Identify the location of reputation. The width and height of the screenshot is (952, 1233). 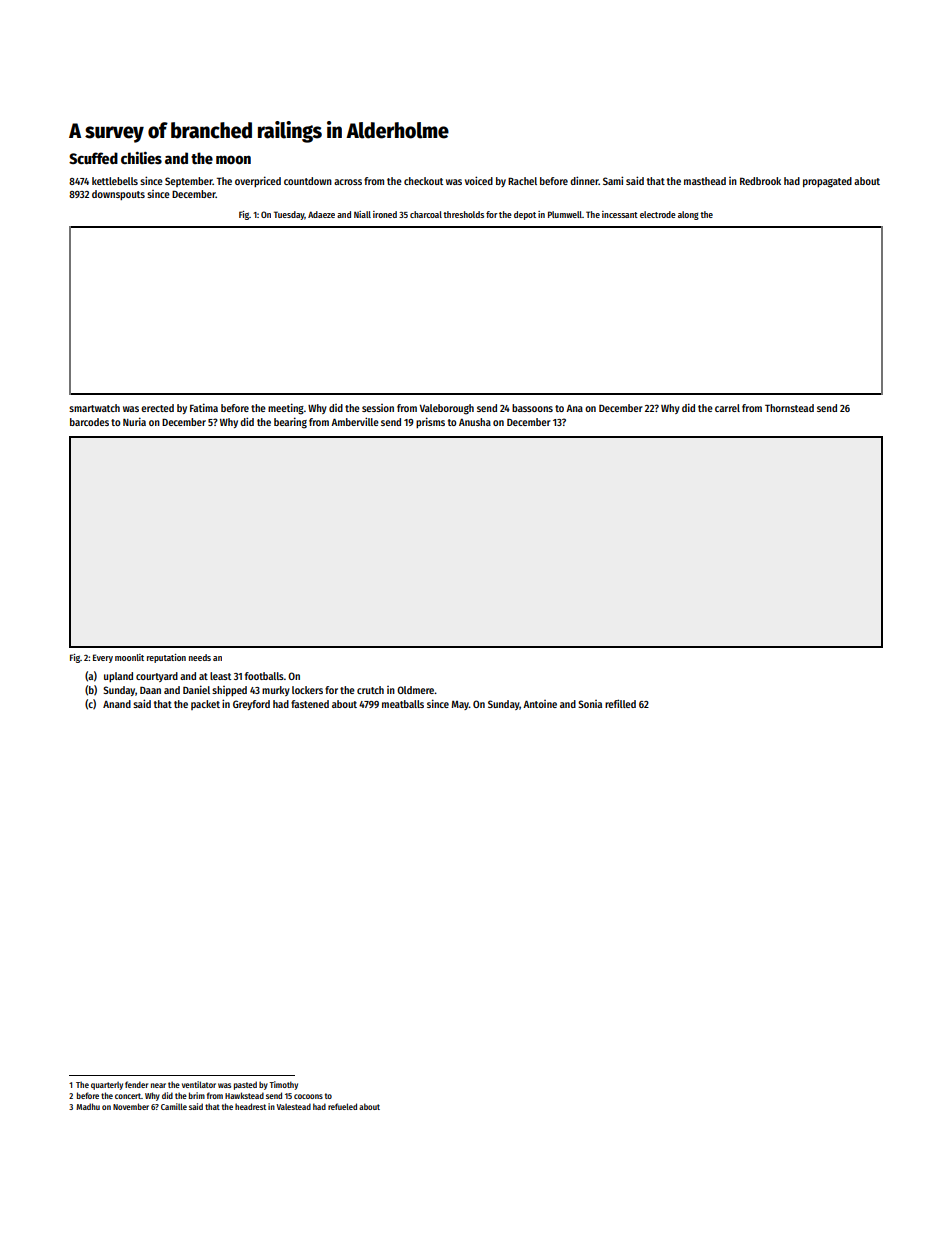
(166, 658).
